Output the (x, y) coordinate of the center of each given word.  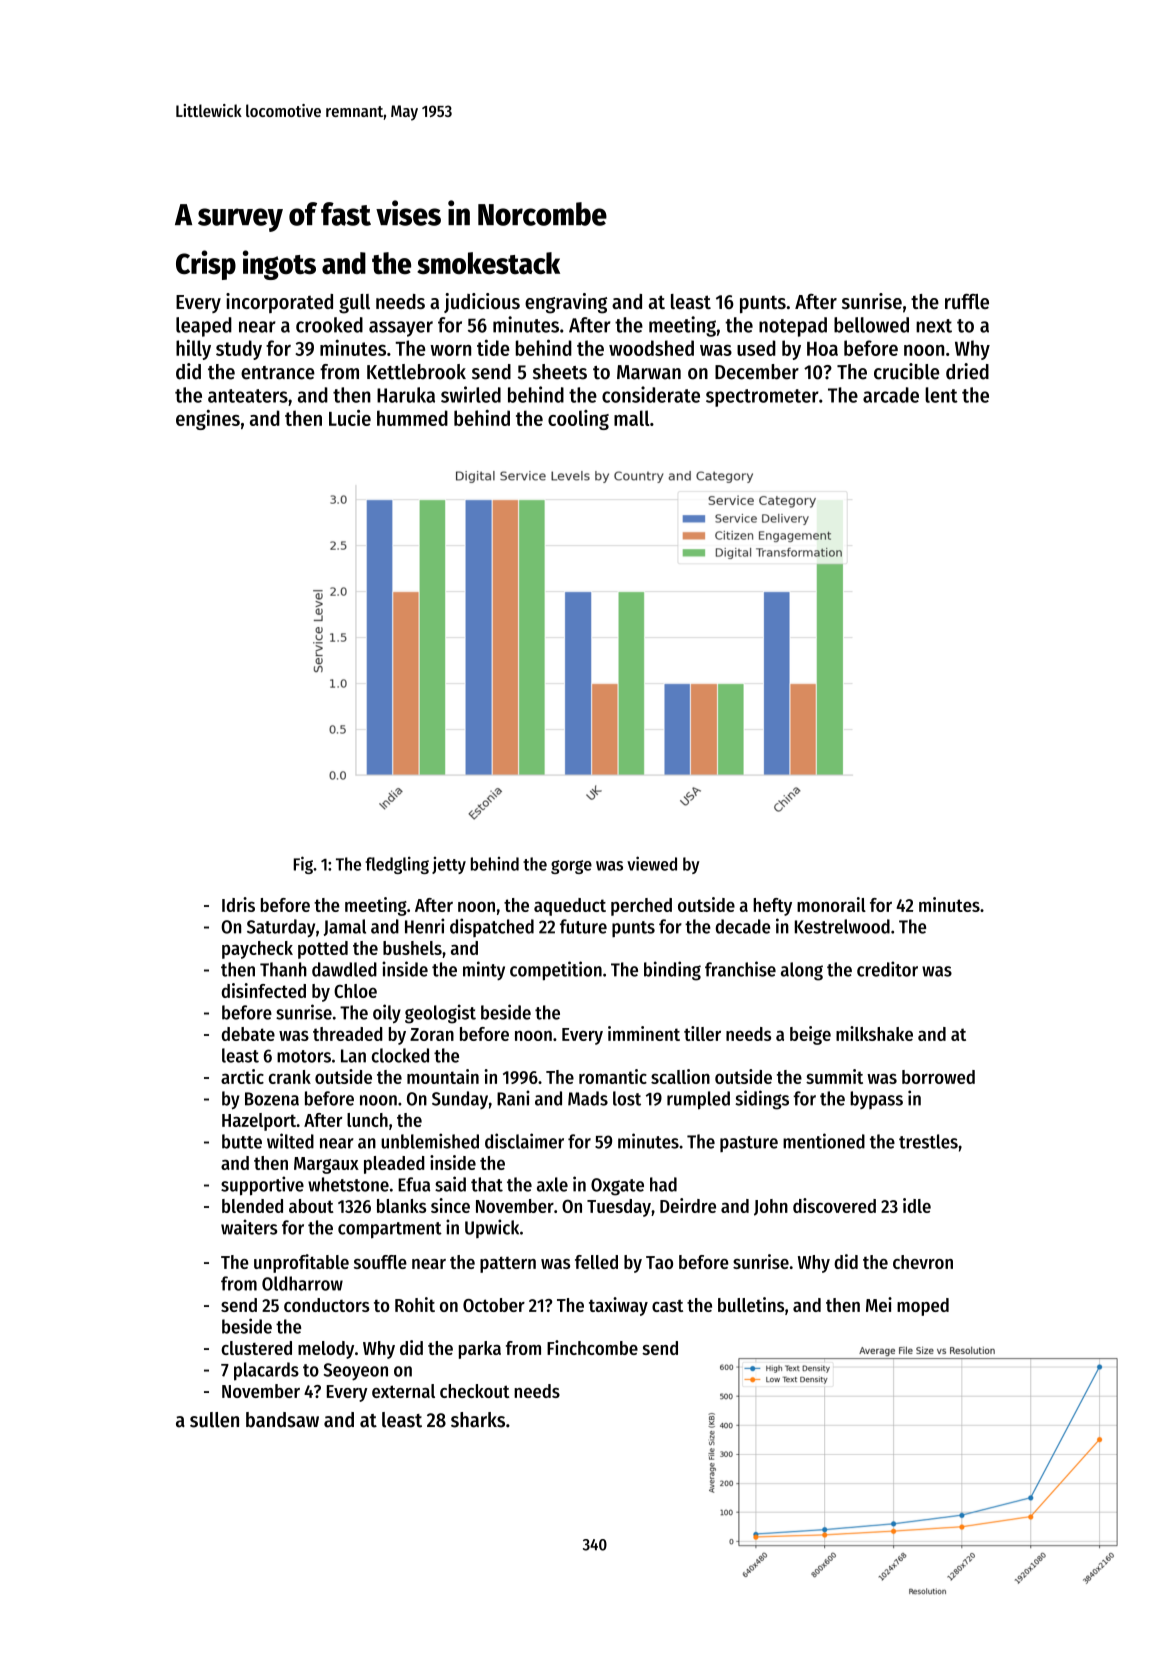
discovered (834, 1205)
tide (493, 347)
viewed (652, 863)
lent (941, 395)
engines (208, 420)
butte (242, 1141)
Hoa (822, 349)
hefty (772, 907)
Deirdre (688, 1205)
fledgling (397, 865)
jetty (449, 865)
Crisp (206, 265)
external (403, 1391)
